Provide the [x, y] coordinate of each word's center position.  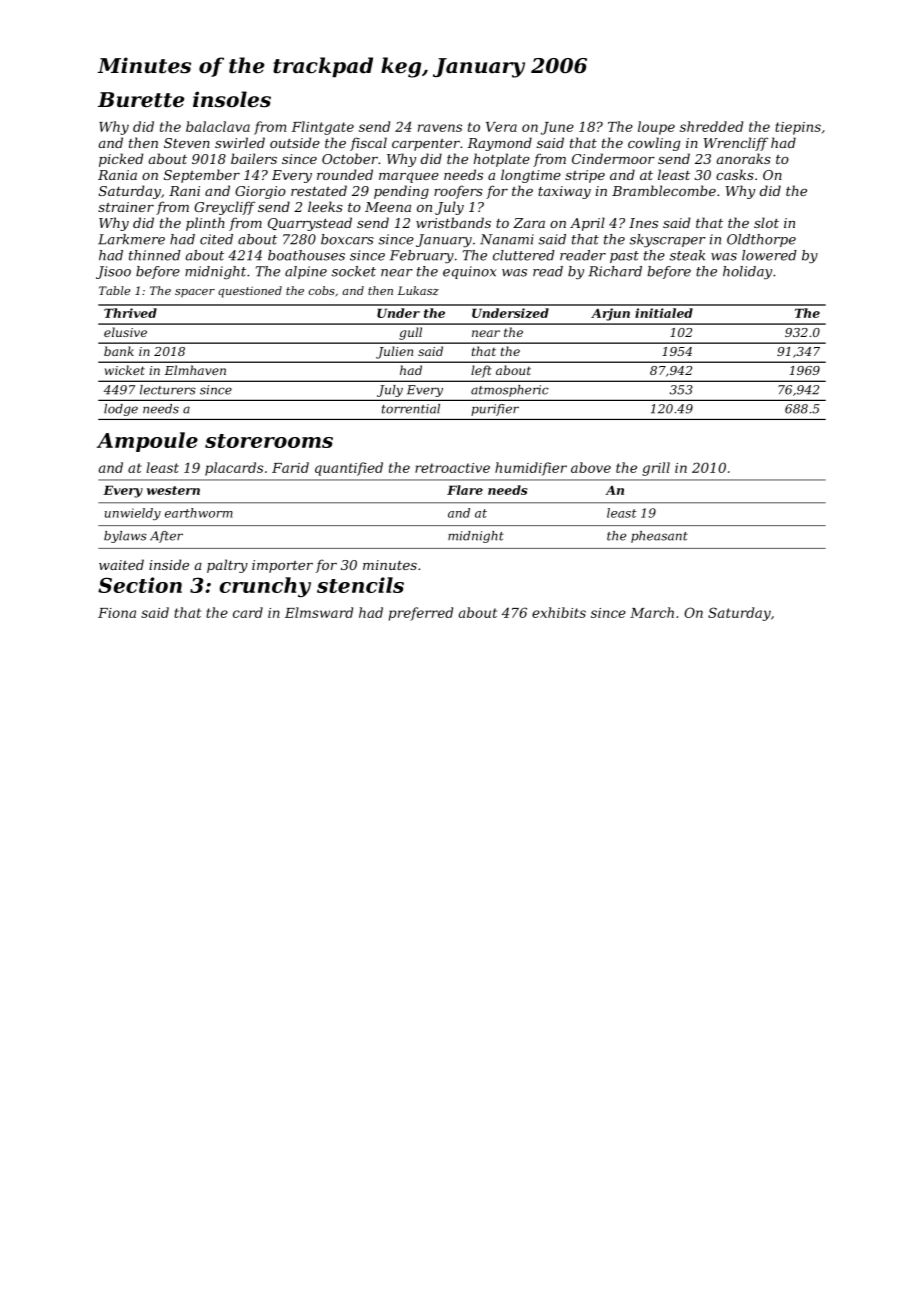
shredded [711, 126]
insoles [232, 99]
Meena [388, 207]
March [652, 612]
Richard [615, 271]
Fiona [117, 613]
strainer [126, 207]
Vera [501, 127]
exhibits [559, 612]
